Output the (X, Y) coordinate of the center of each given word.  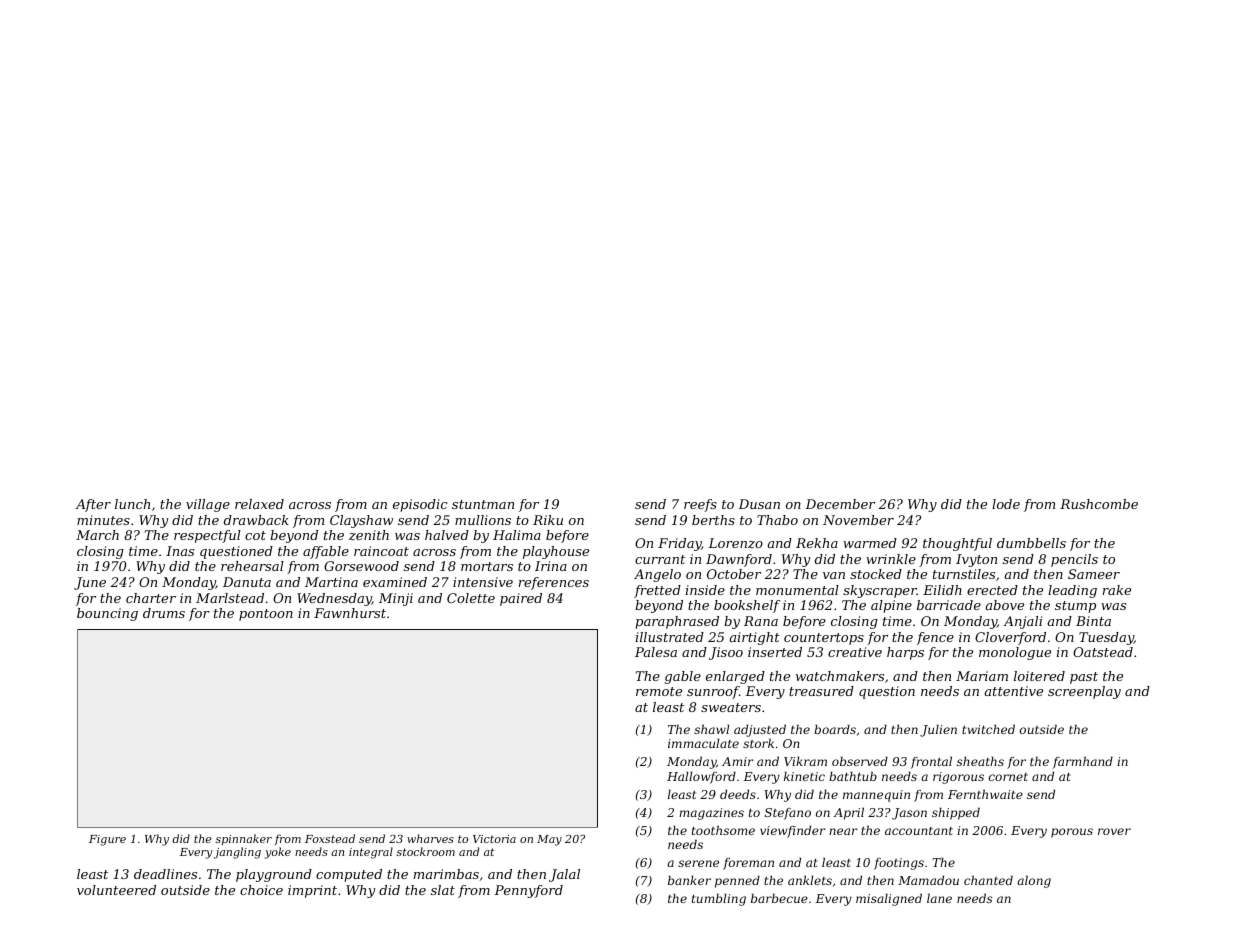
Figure (107, 840)
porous (1072, 833)
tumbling (719, 899)
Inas (180, 551)
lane (939, 898)
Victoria (494, 839)
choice (261, 890)
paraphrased (677, 622)
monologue (1015, 653)
